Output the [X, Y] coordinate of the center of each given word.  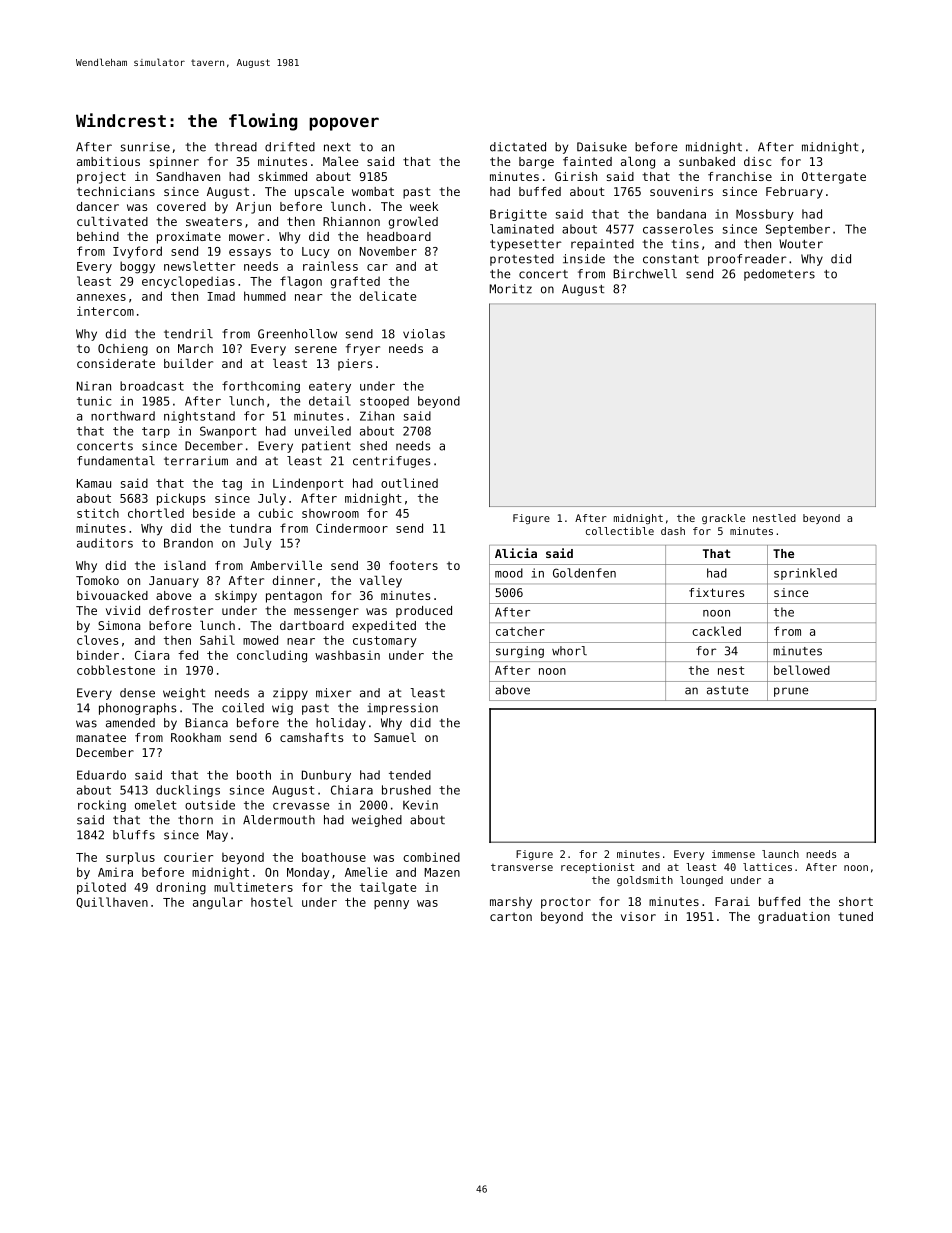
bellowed [802, 670]
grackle [723, 519]
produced [424, 612]
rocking [102, 806]
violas [424, 334]
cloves [97, 640]
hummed [265, 296]
